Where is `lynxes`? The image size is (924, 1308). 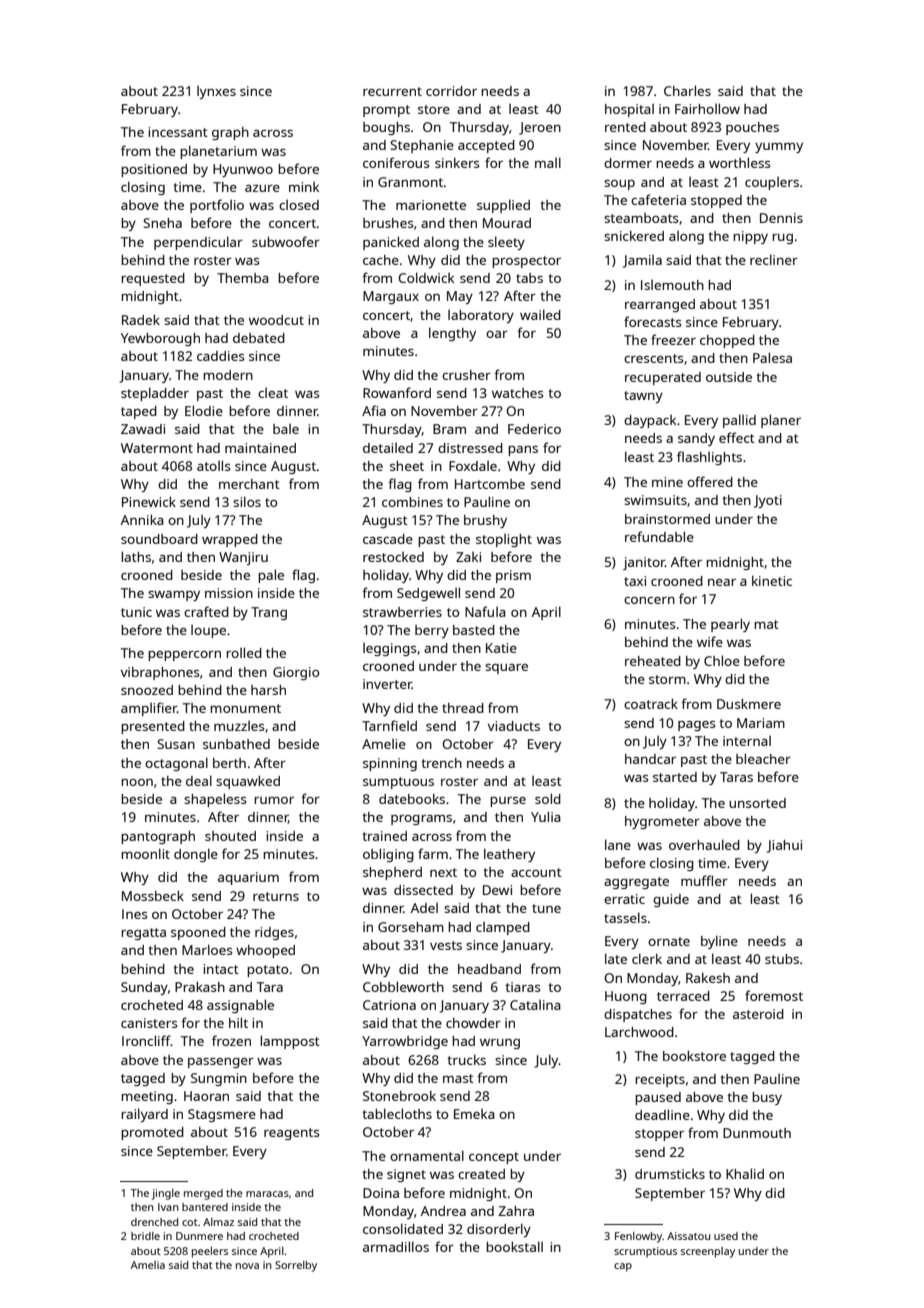 lynxes is located at coordinates (216, 92).
